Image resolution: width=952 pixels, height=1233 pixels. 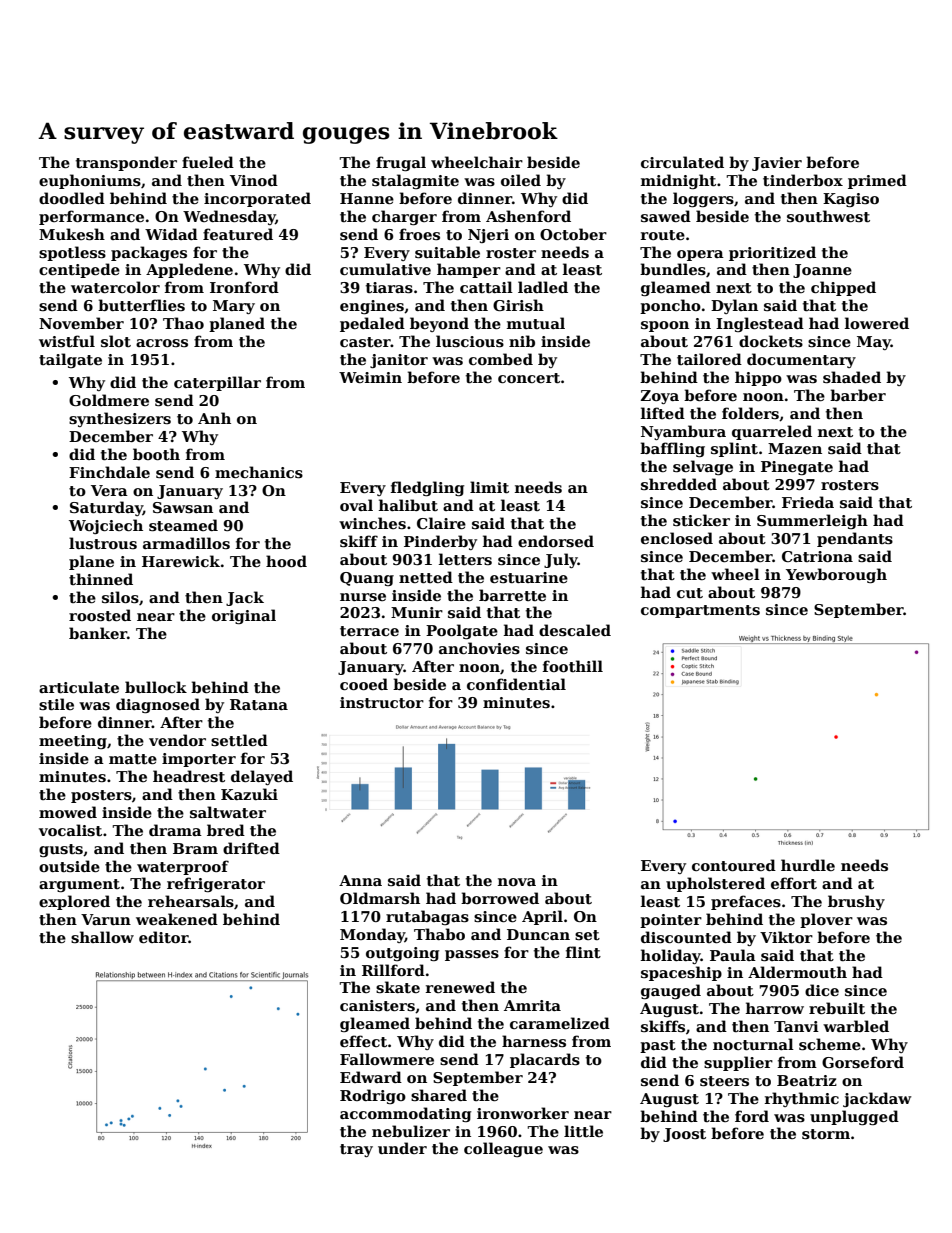 I want to click on upholstered, so click(x=715, y=884).
